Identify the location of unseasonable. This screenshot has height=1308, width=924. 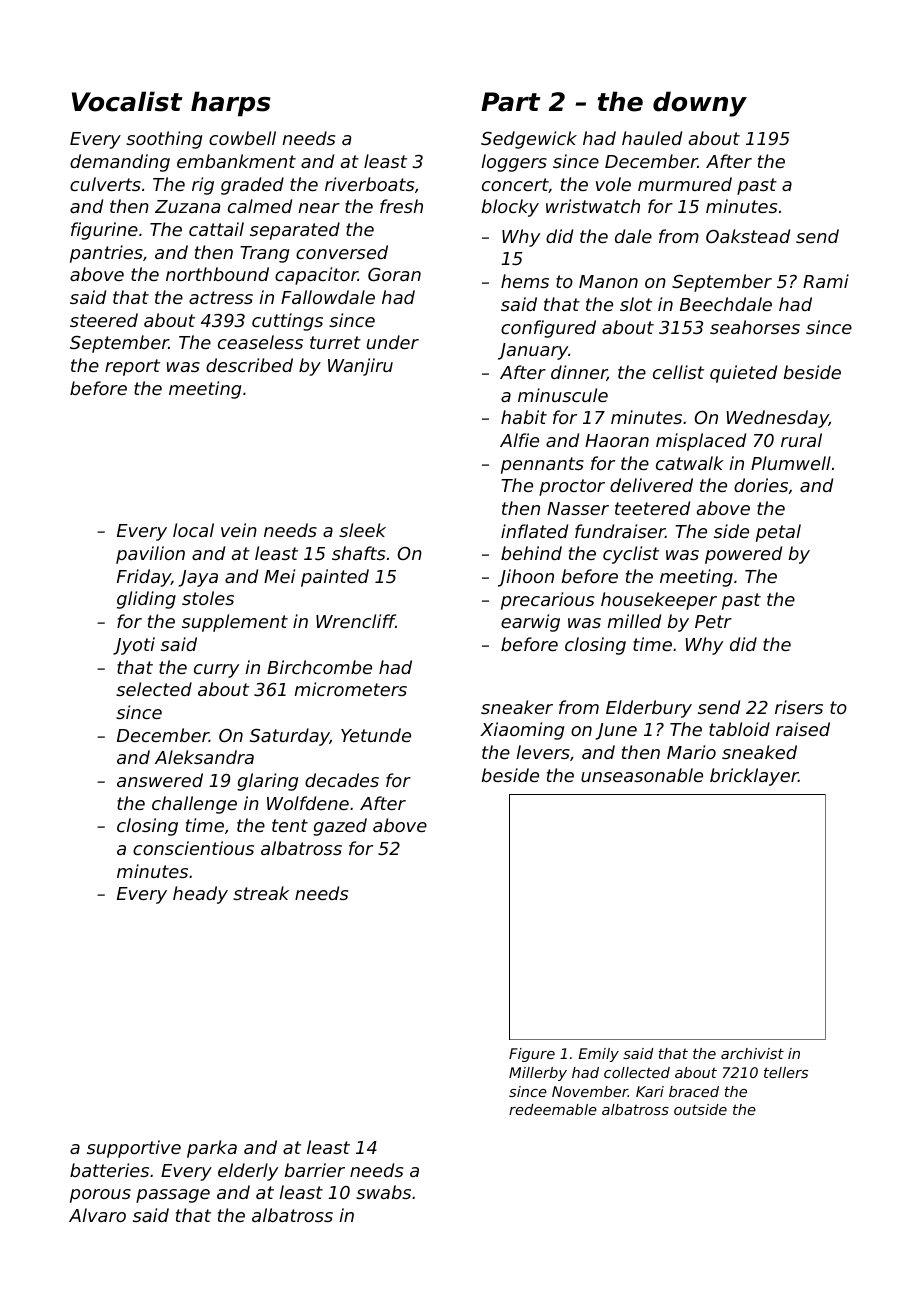
(642, 775).
